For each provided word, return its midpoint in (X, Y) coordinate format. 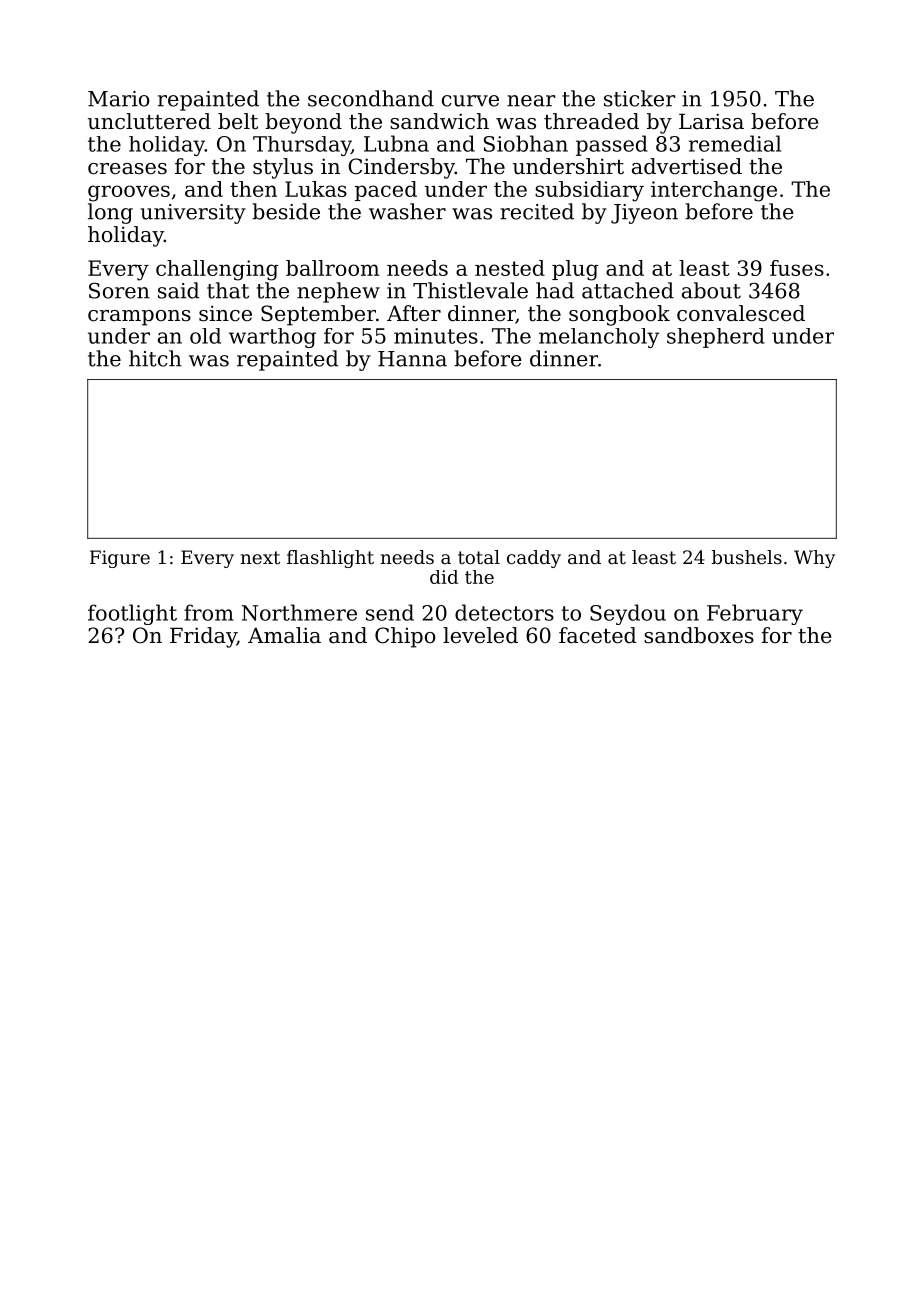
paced (386, 191)
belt (238, 121)
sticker (640, 98)
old (205, 336)
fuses (797, 268)
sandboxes (699, 635)
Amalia (284, 635)
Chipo (405, 637)
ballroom (332, 268)
